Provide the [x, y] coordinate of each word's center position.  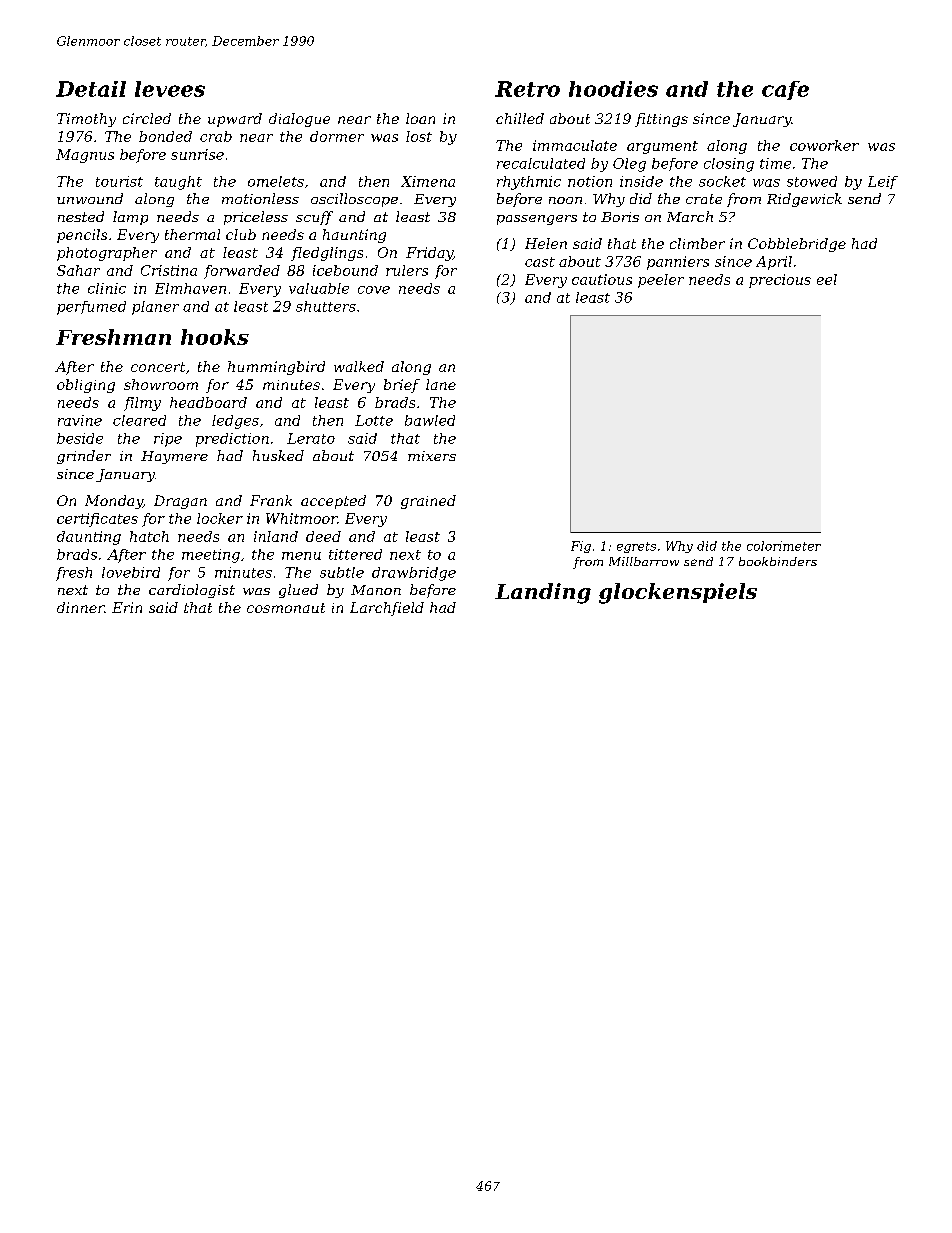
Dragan [180, 502]
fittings [661, 120]
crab [216, 136]
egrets [636, 547]
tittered [355, 554]
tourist [119, 181]
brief [402, 386]
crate [704, 199]
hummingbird [276, 368]
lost [419, 136]
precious [780, 281]
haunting [354, 236]
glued [298, 591]
